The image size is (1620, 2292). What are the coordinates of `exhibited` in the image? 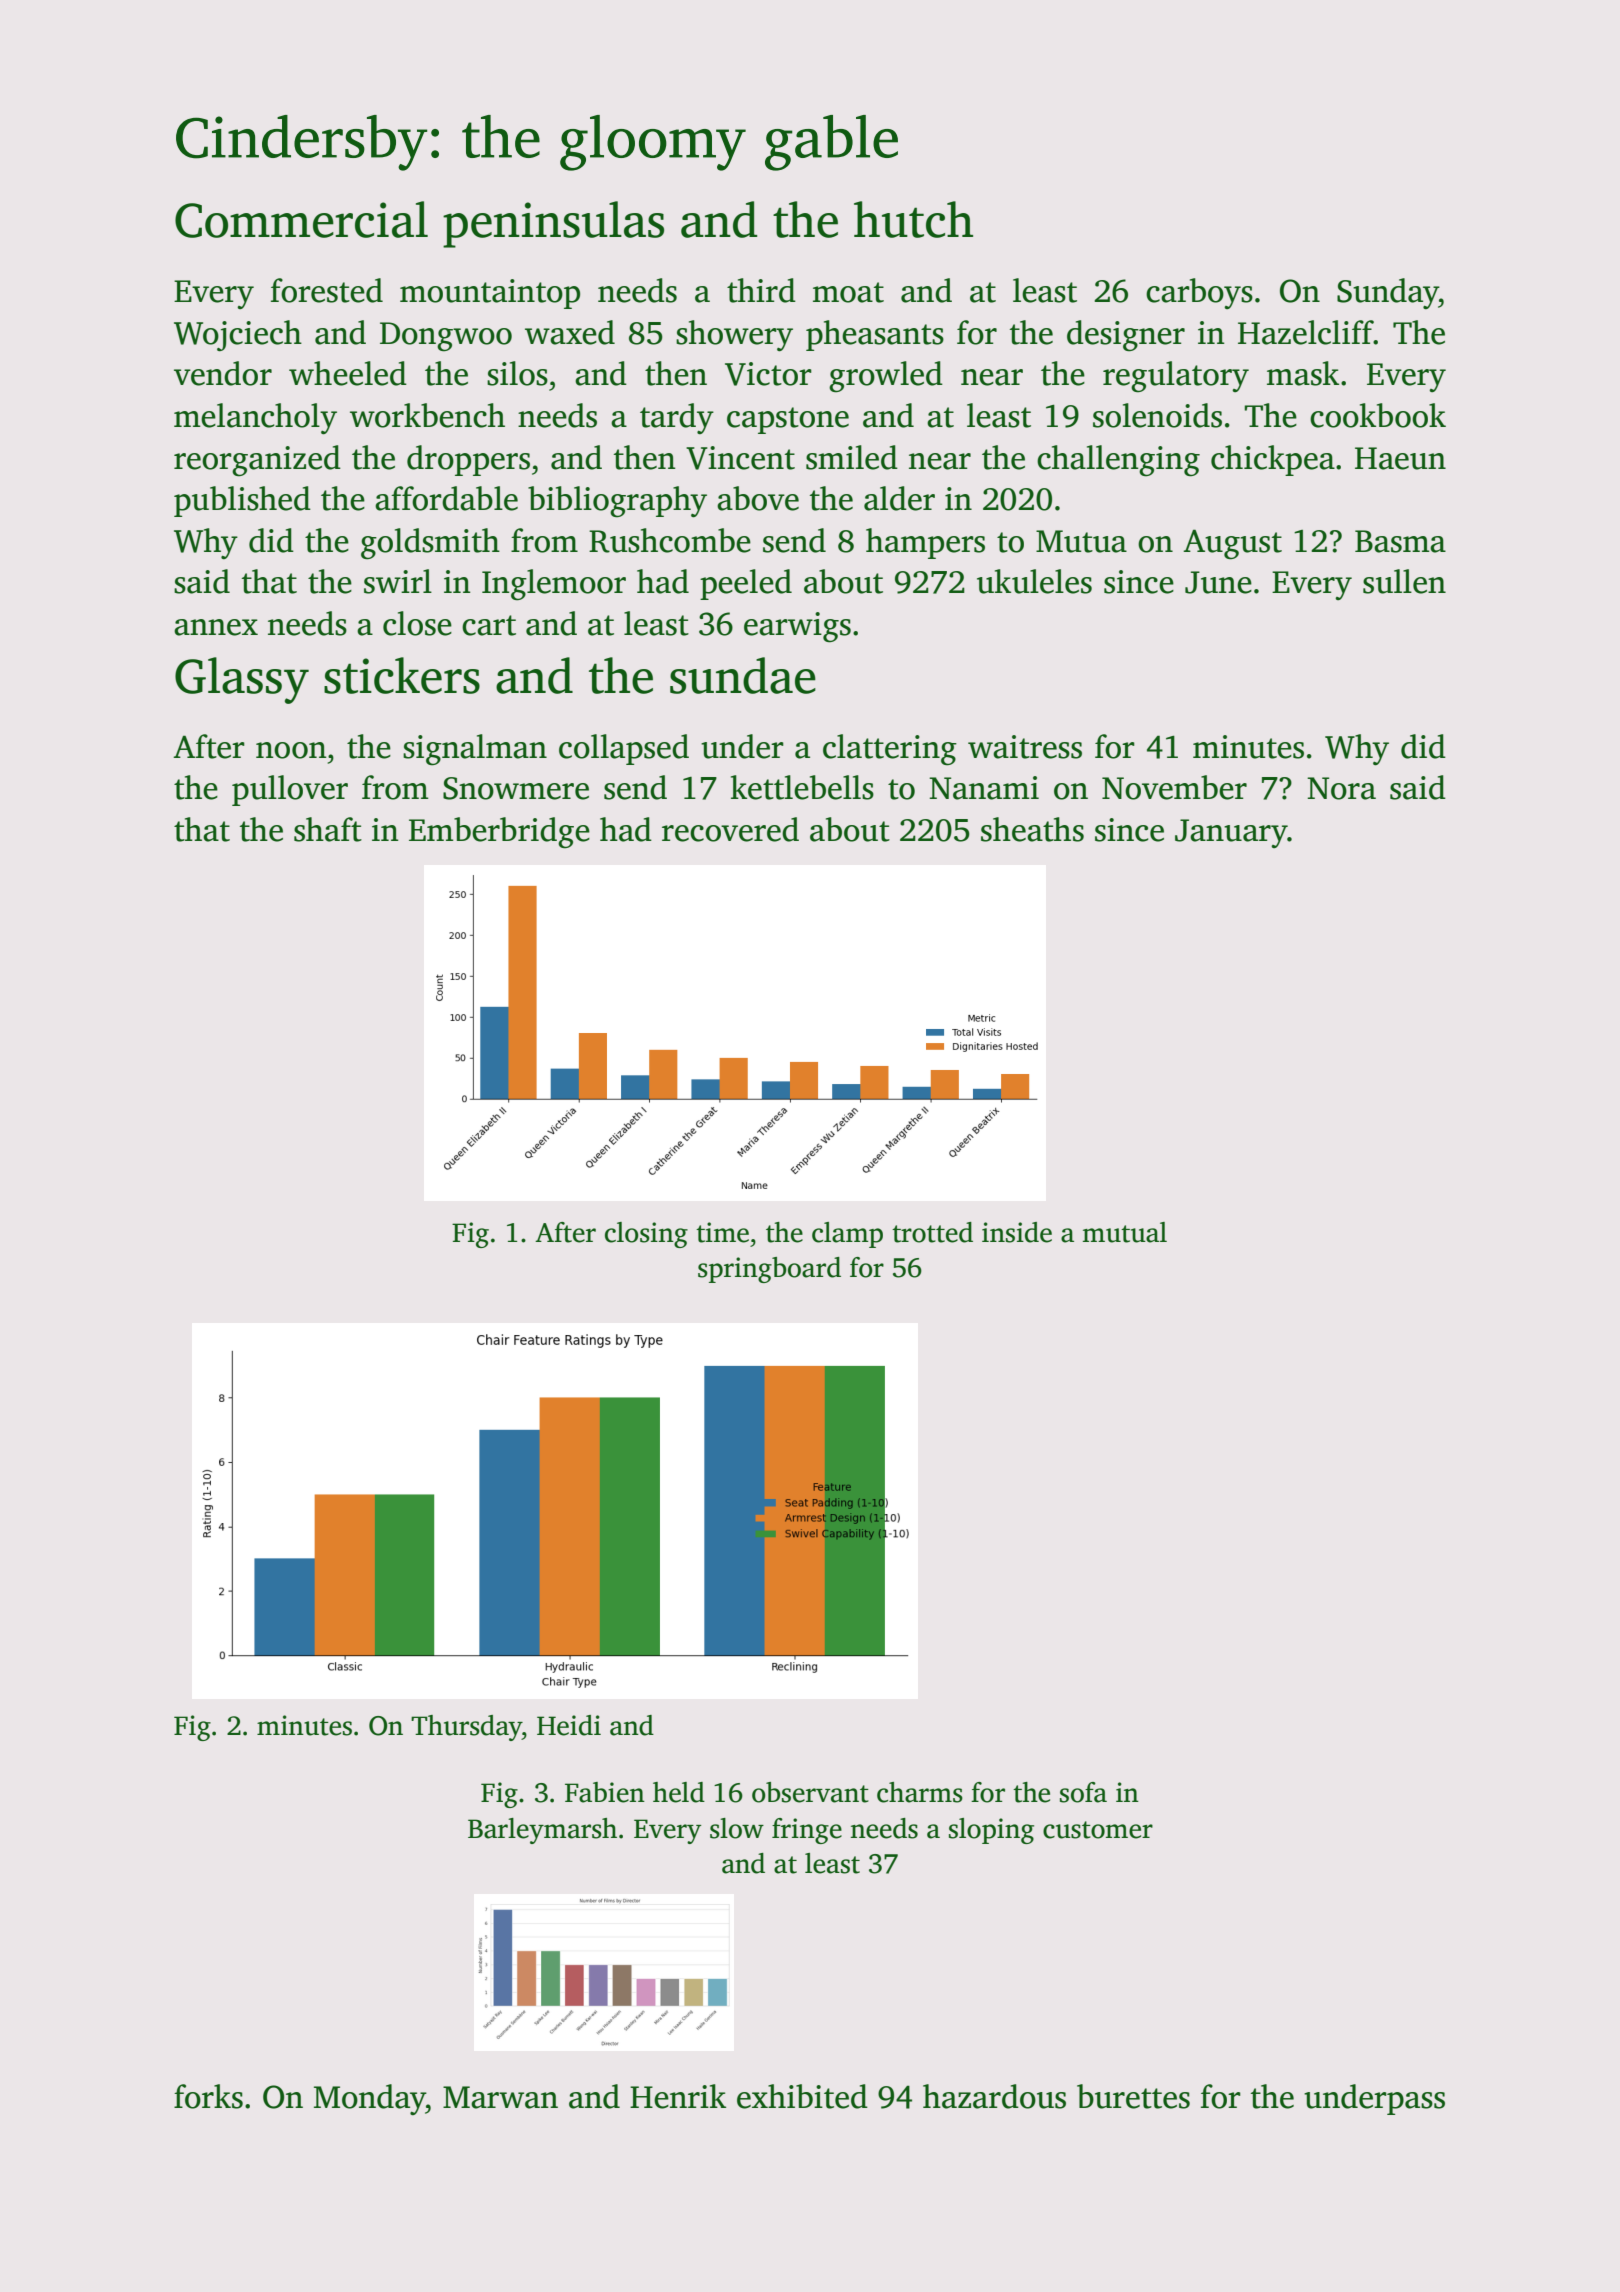 It's located at (802, 2096).
